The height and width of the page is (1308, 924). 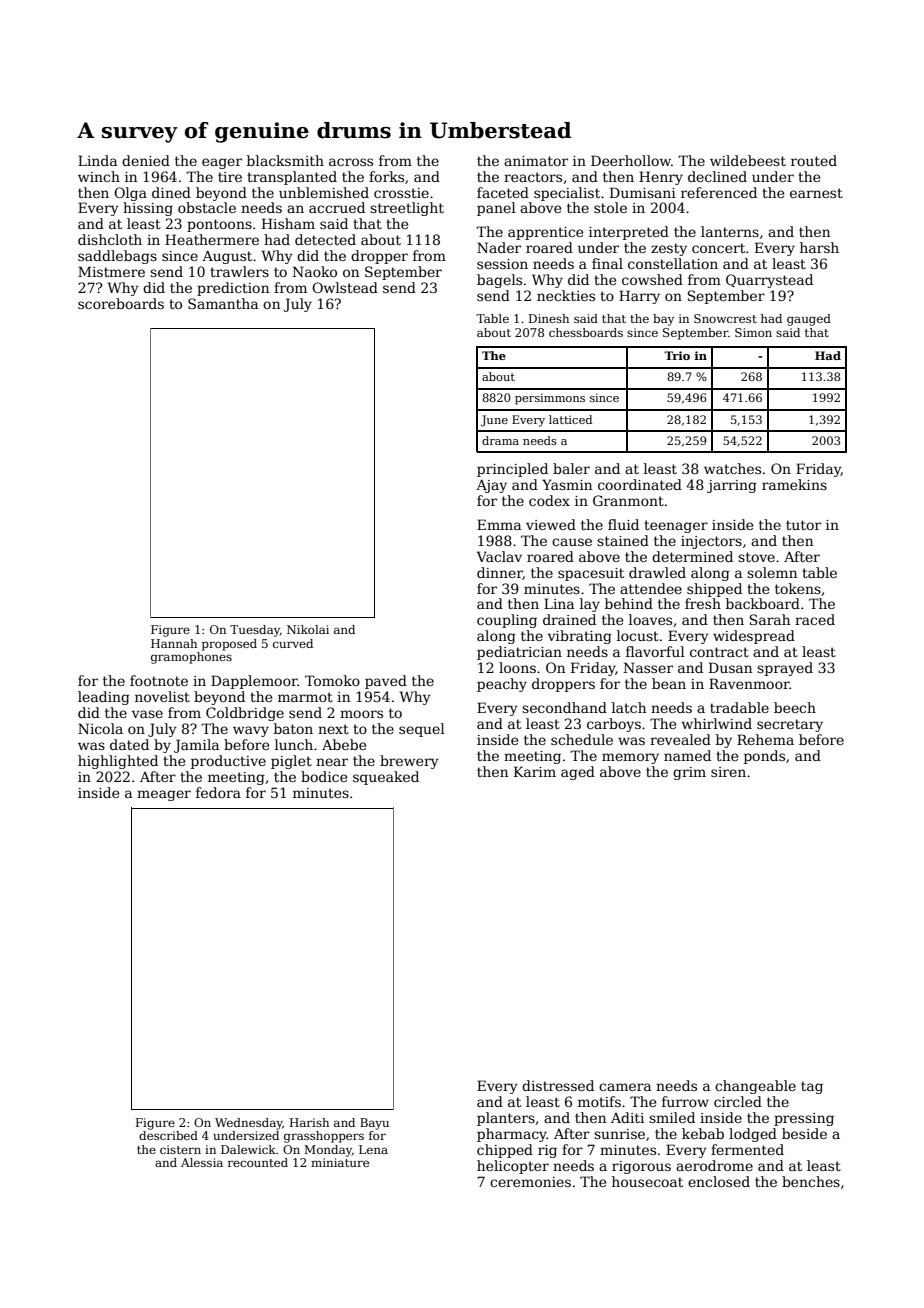 I want to click on squeaked, so click(x=386, y=778).
